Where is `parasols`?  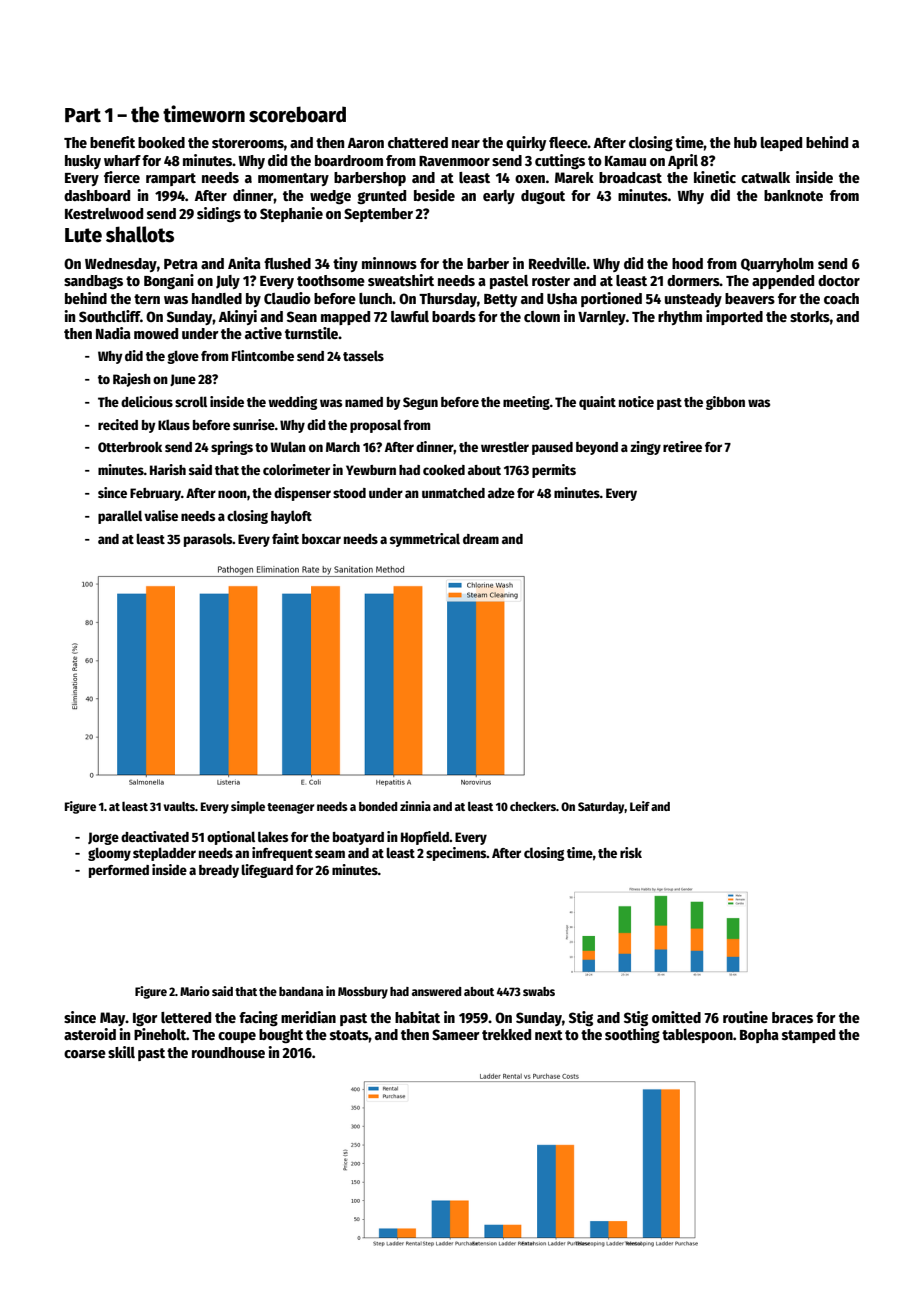 parasols is located at coordinates (208, 540).
